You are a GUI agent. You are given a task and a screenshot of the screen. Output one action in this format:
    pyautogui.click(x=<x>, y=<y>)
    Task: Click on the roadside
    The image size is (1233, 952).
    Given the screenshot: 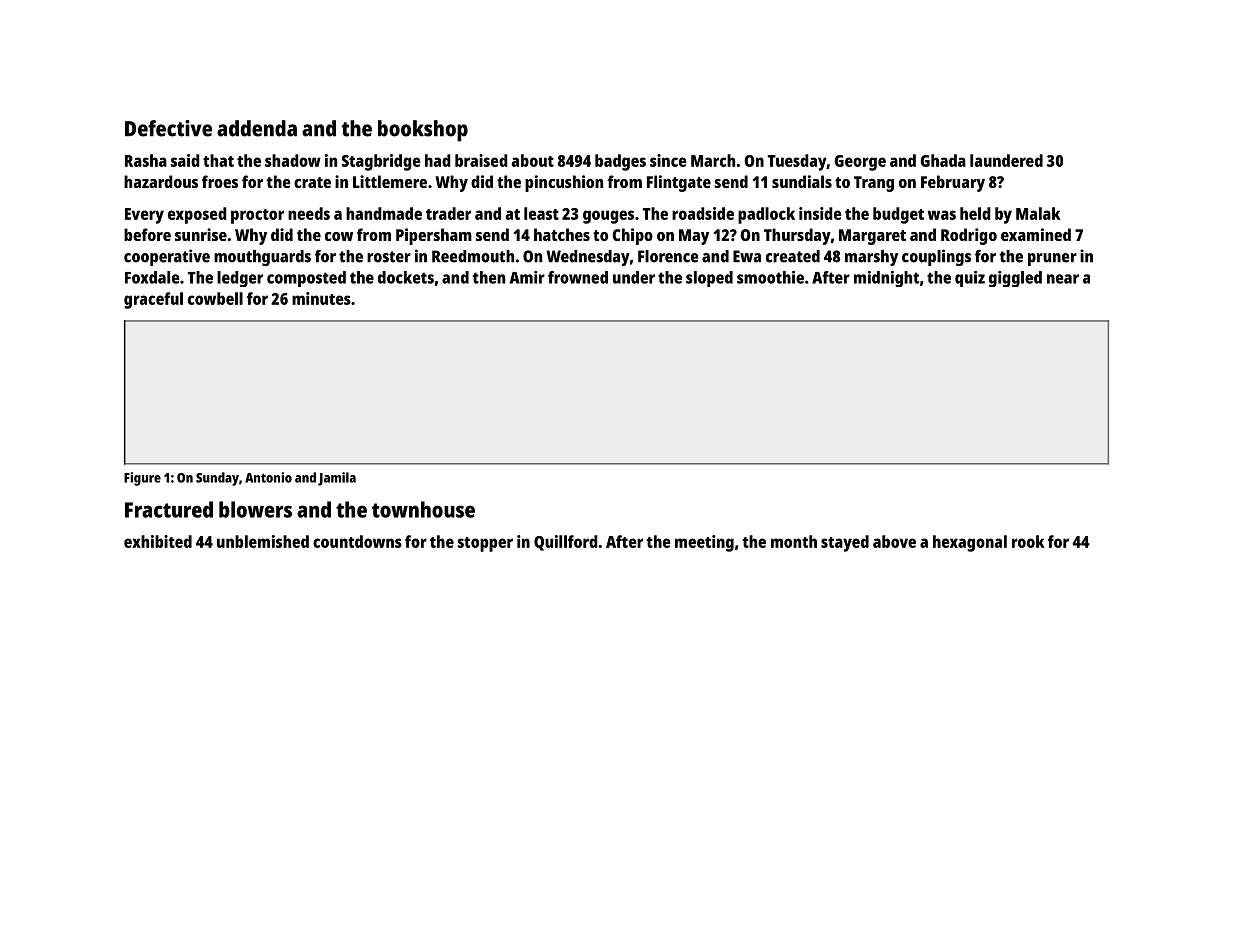 What is the action you would take?
    pyautogui.click(x=703, y=213)
